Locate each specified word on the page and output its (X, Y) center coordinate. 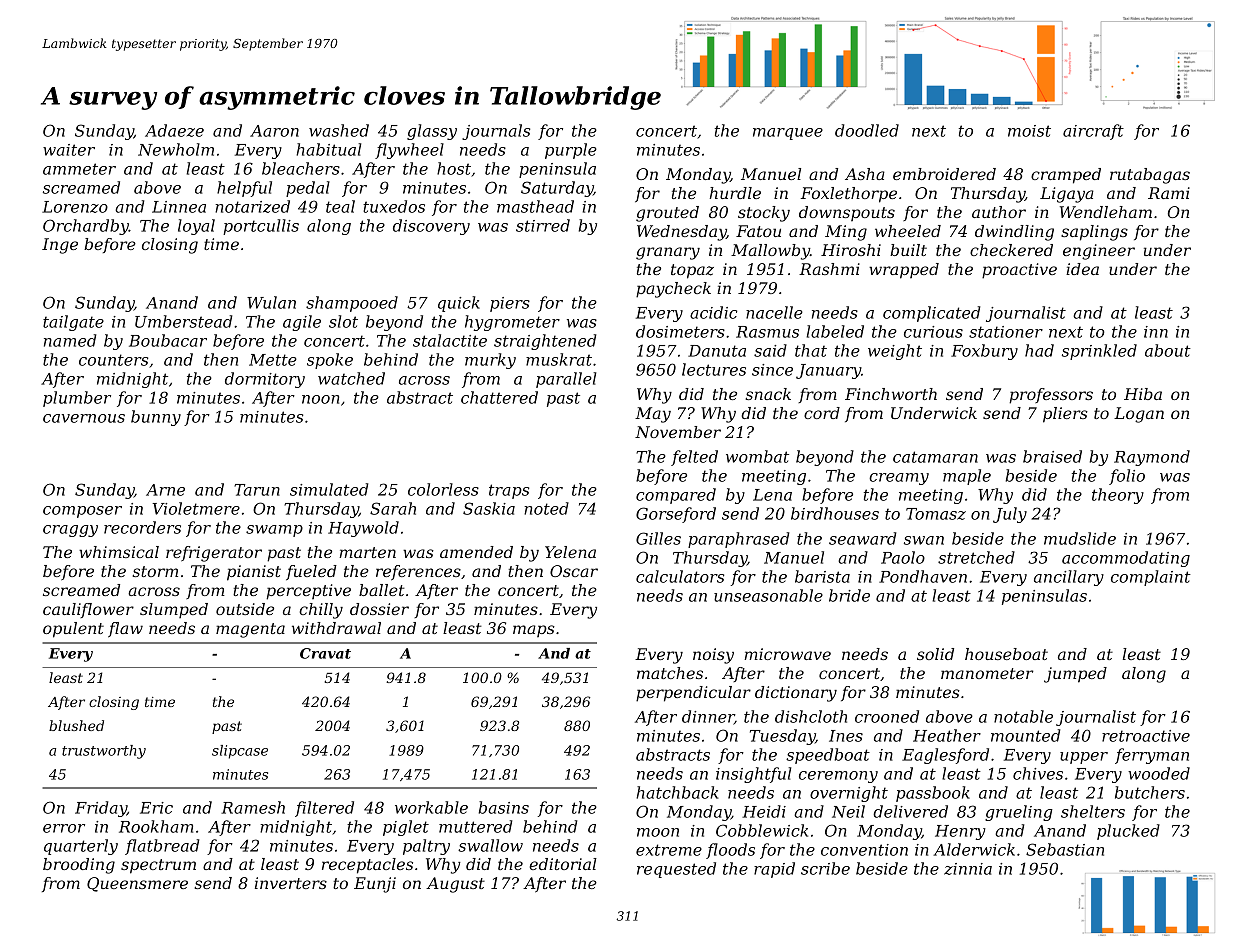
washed (339, 130)
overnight (849, 794)
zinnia (968, 869)
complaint (1151, 578)
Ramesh (253, 807)
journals (496, 132)
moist (1029, 131)
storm (155, 571)
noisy (713, 656)
